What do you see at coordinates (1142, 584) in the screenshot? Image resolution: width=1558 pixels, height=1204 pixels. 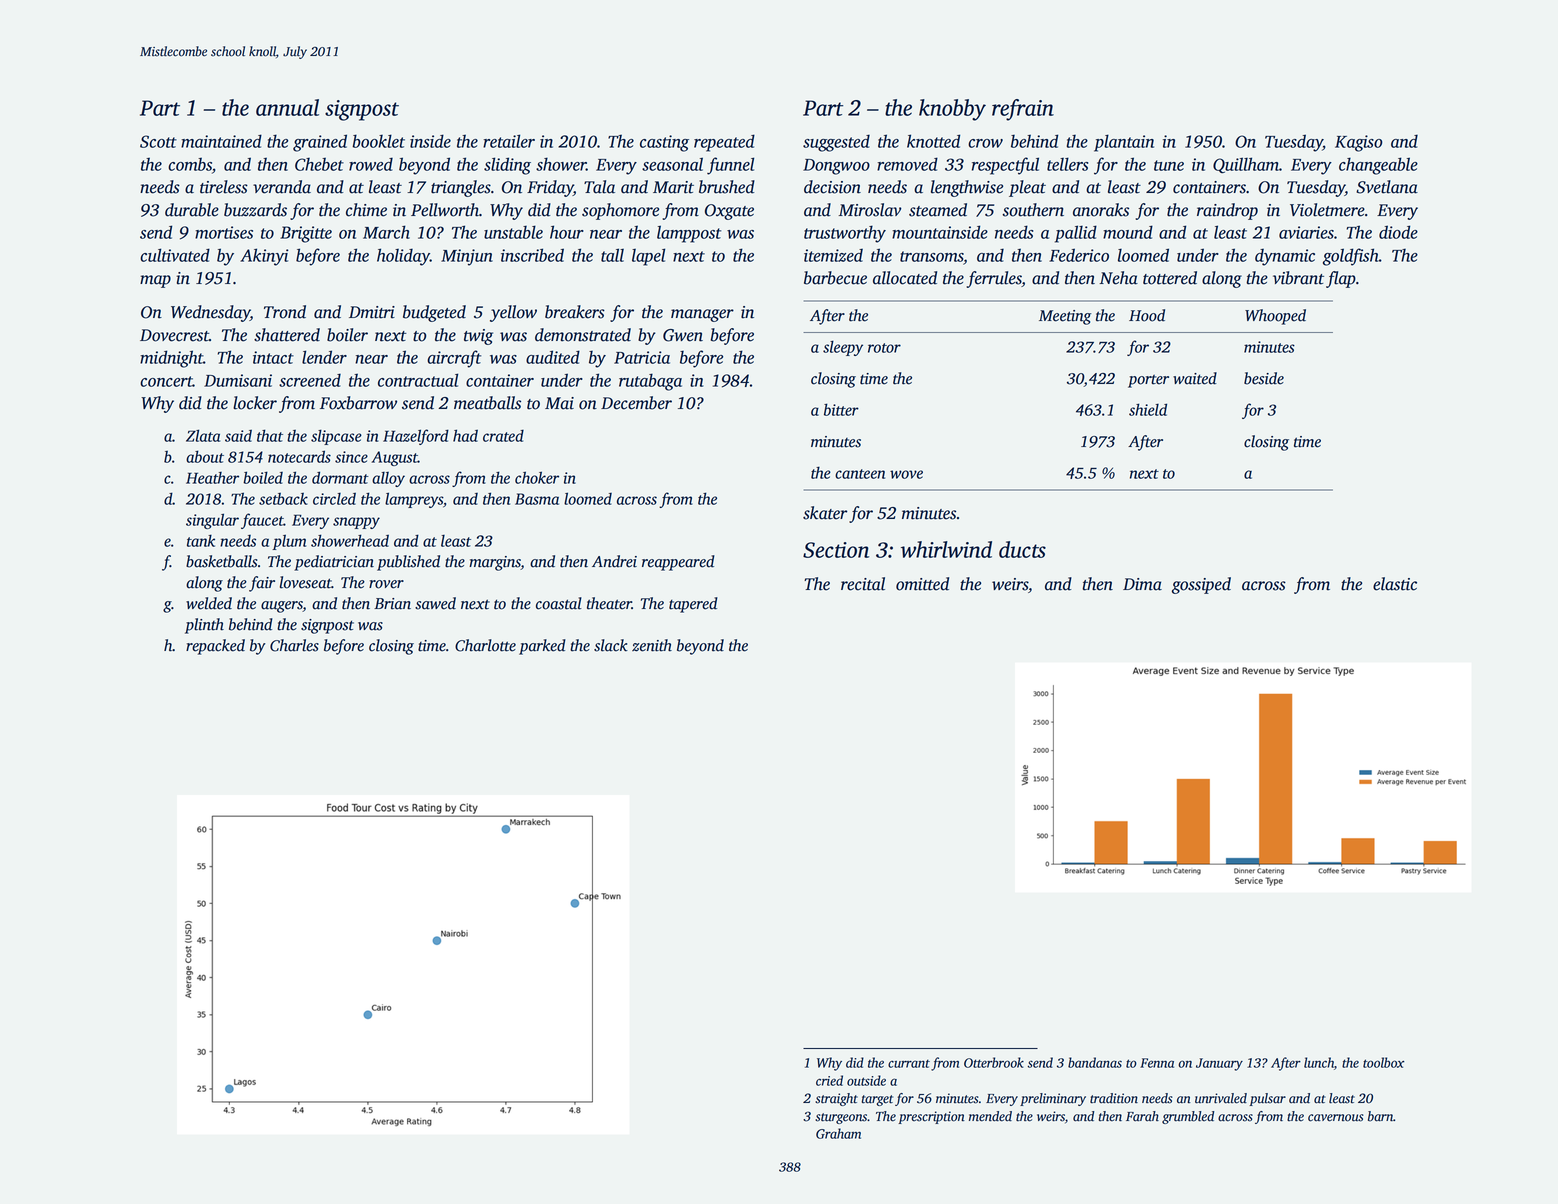 I see `Dima` at bounding box center [1142, 584].
